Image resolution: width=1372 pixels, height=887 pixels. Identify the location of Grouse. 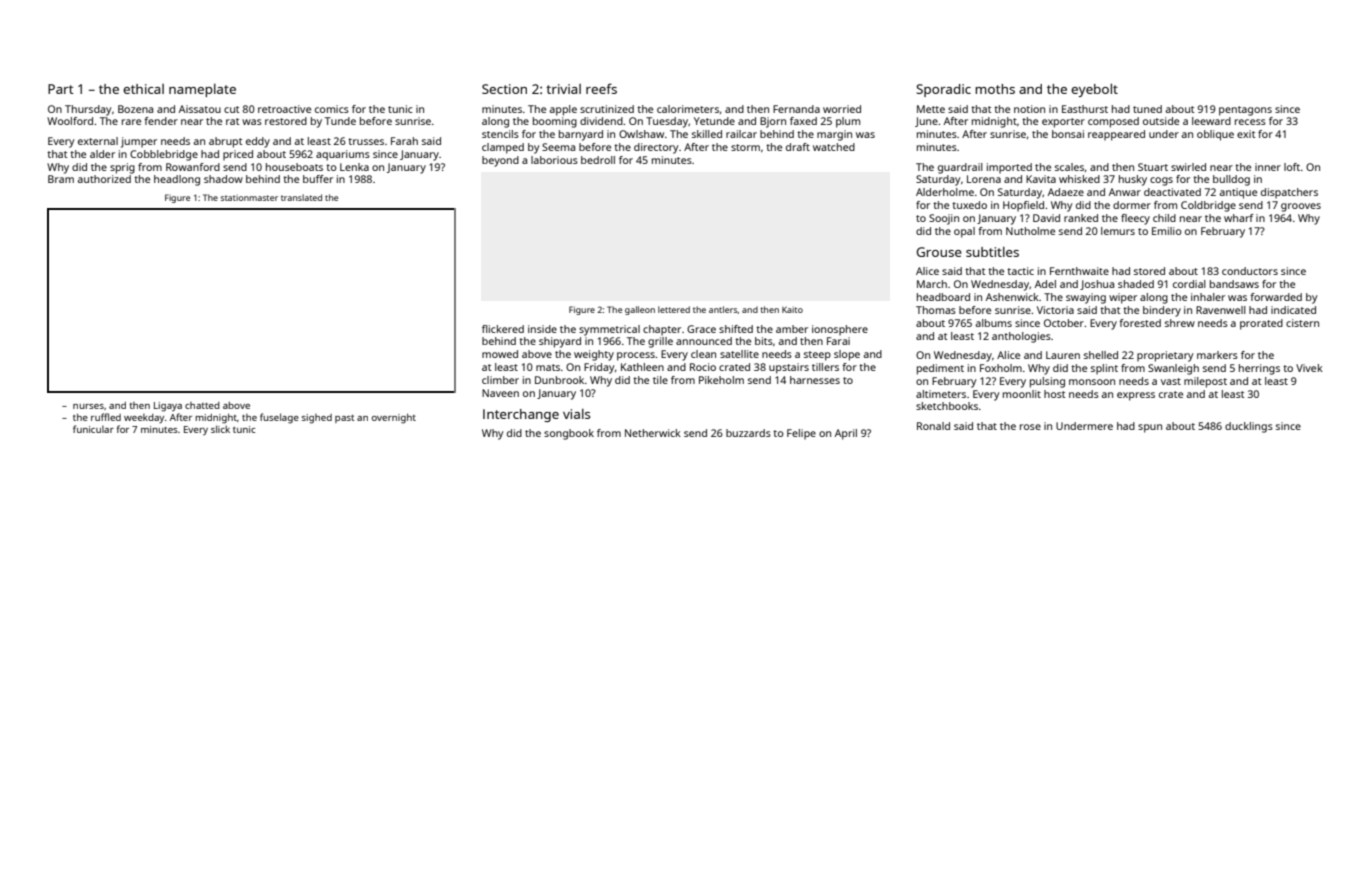
(939, 252).
